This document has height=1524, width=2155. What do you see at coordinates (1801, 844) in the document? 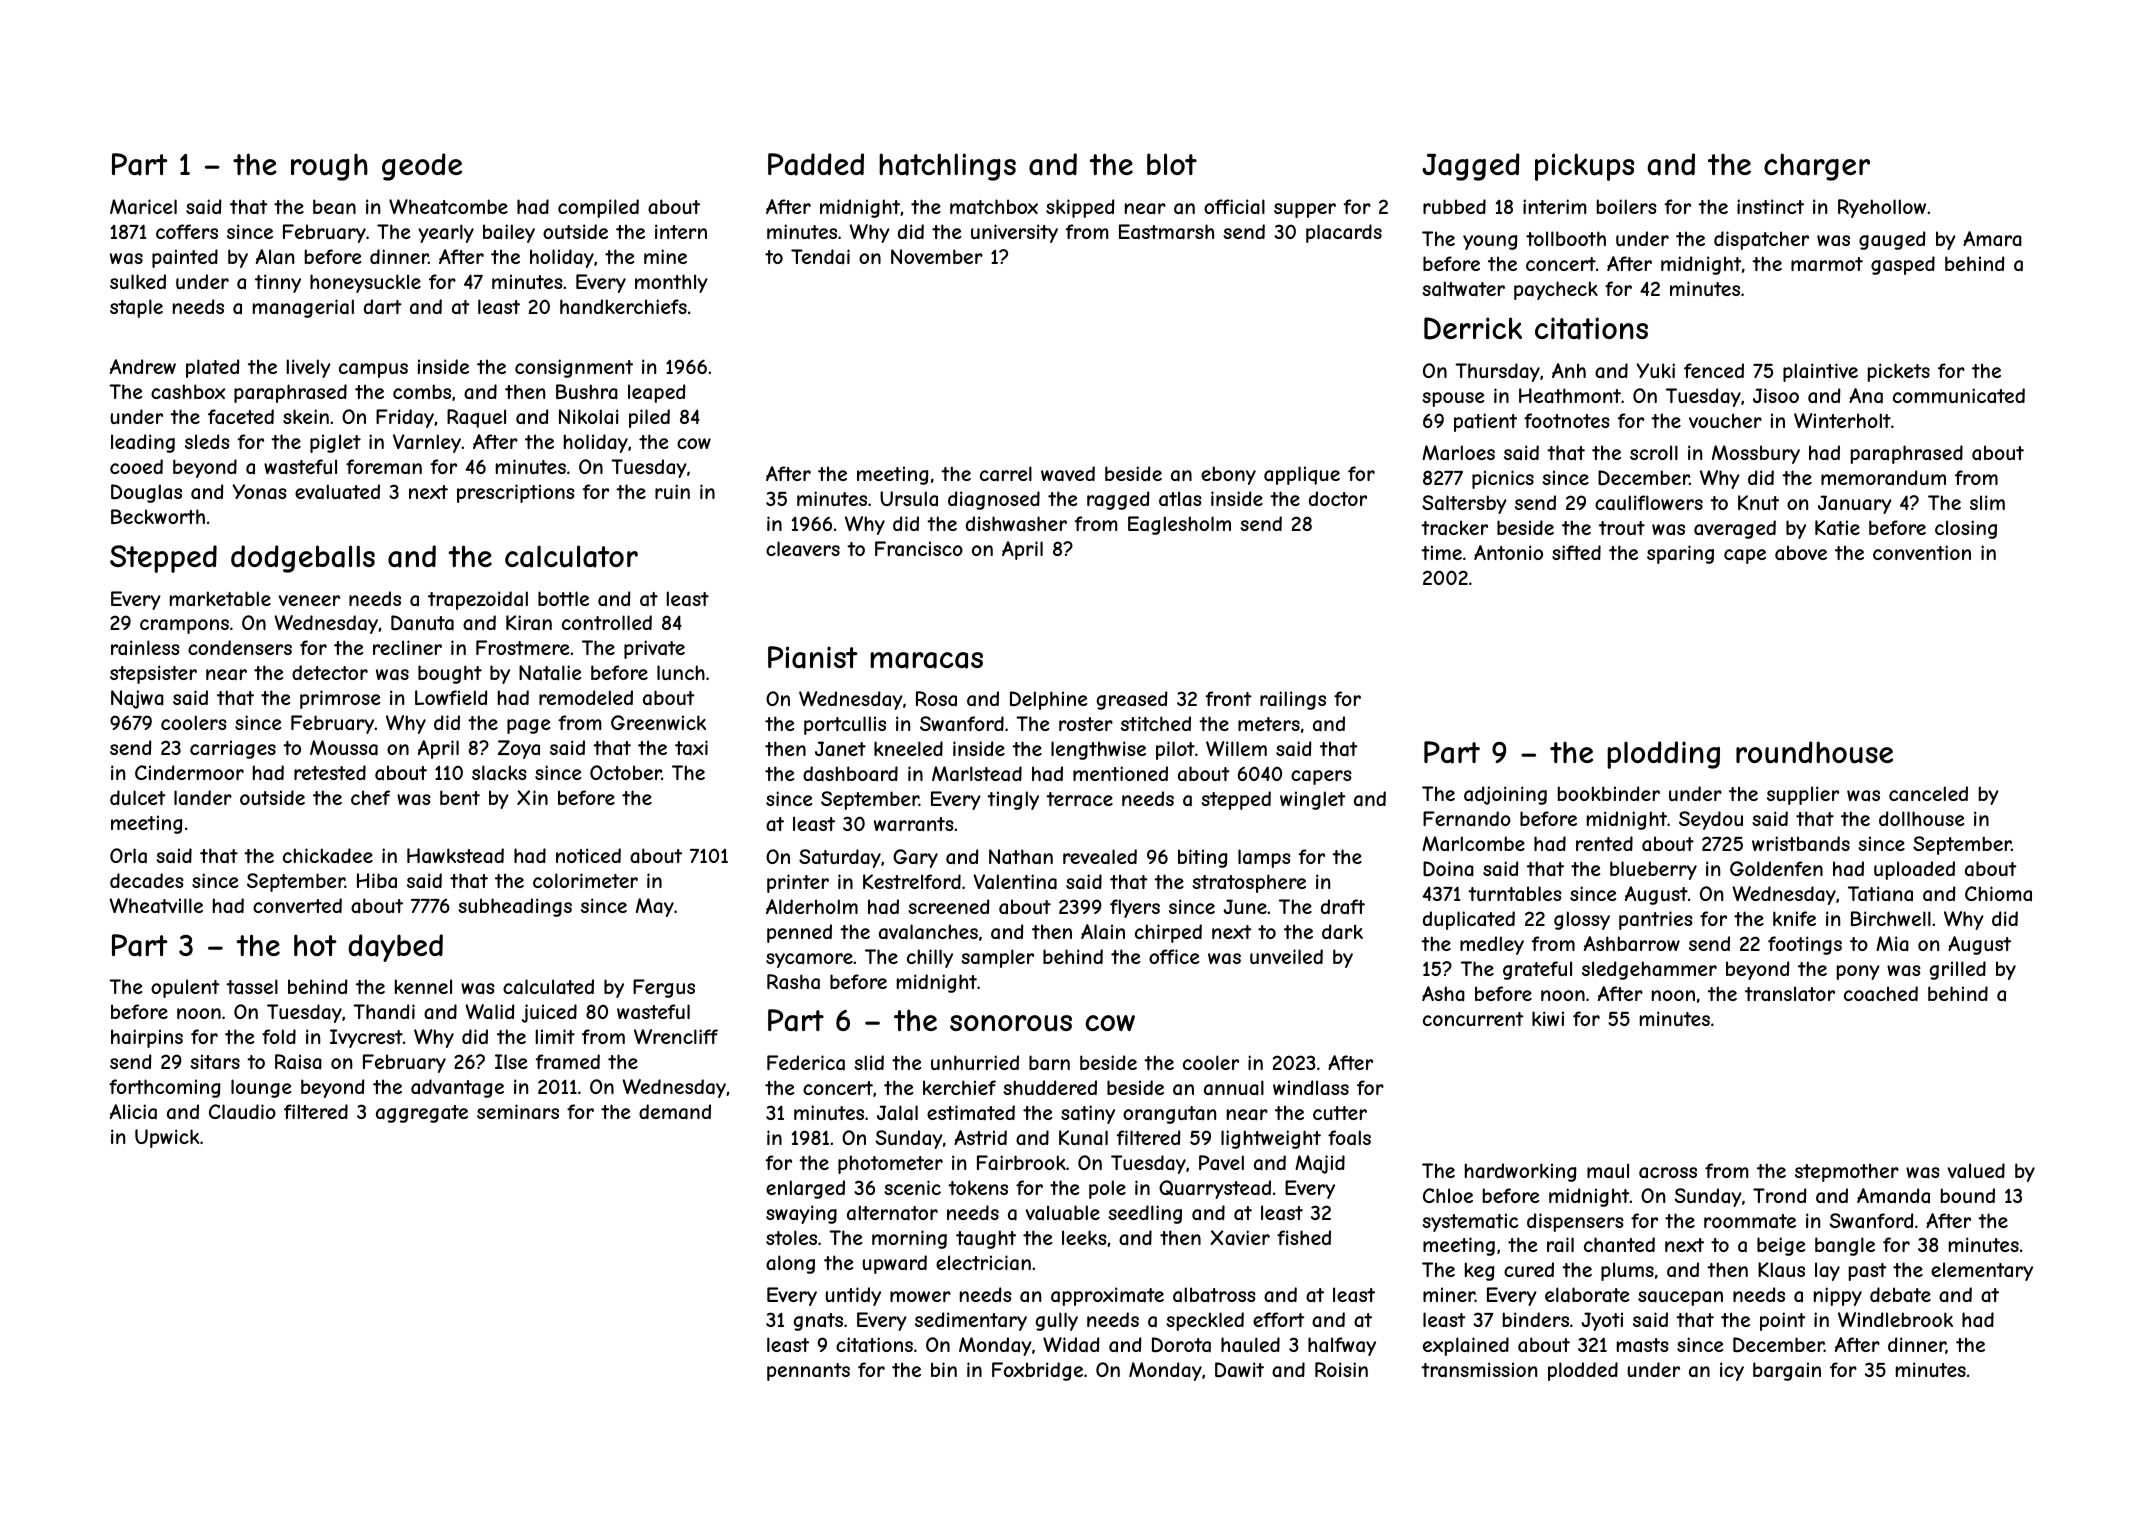
I see `wristbands` at bounding box center [1801, 844].
